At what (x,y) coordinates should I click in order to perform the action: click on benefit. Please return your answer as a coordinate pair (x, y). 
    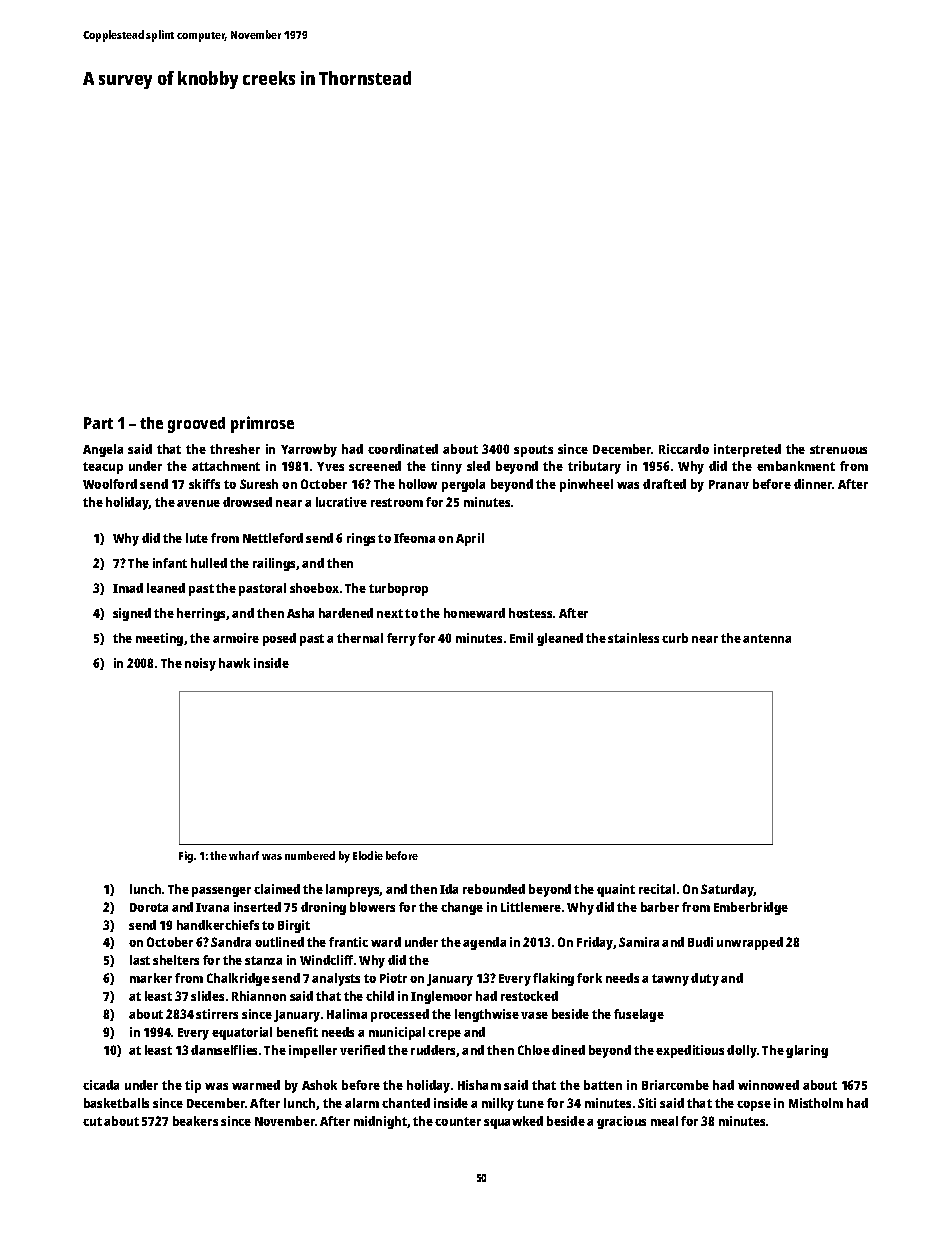
    Looking at the image, I should click on (297, 1032).
